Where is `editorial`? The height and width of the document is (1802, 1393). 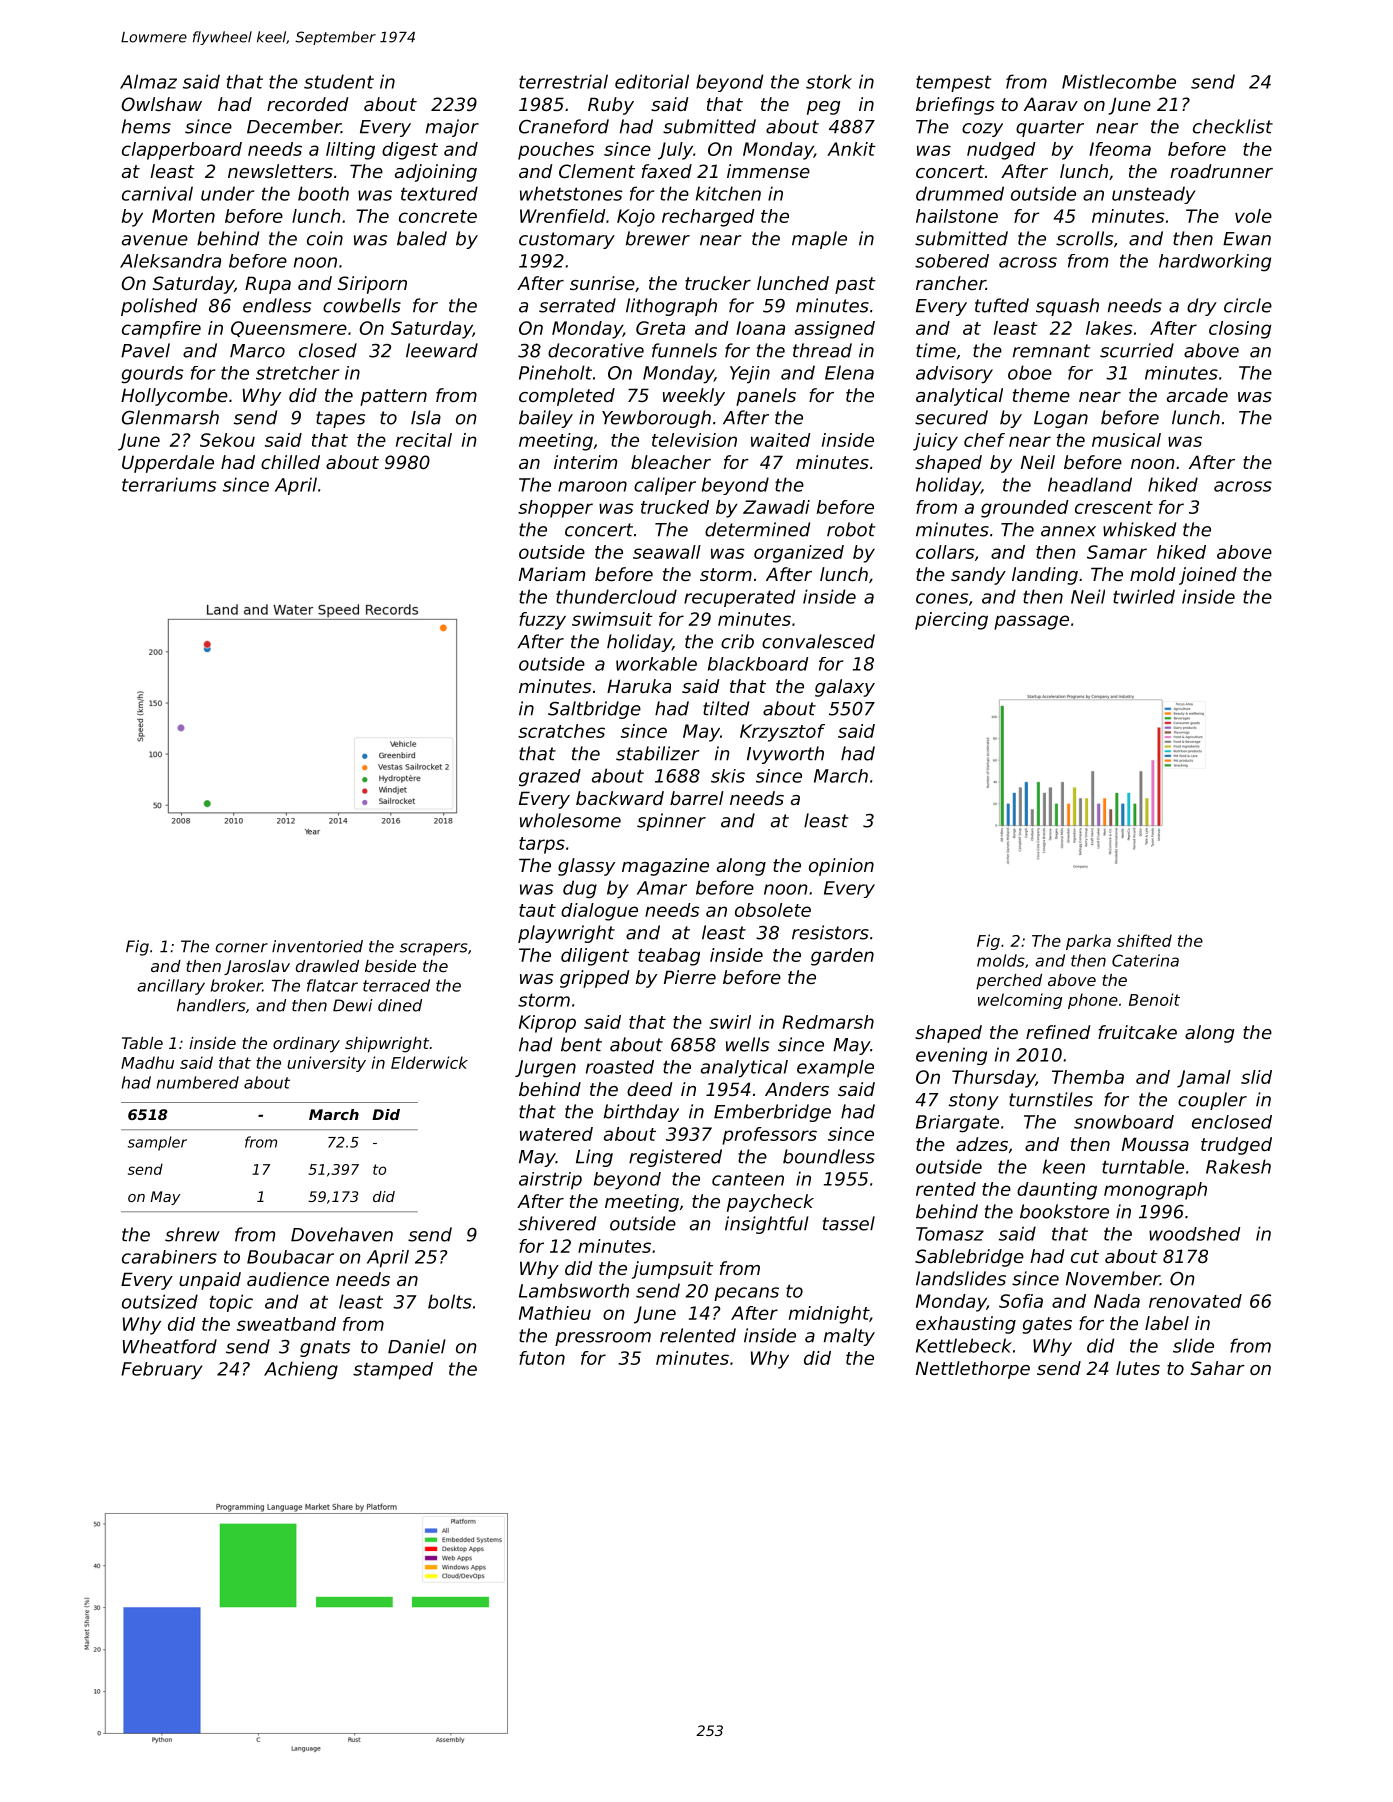
editorial is located at coordinates (652, 81).
